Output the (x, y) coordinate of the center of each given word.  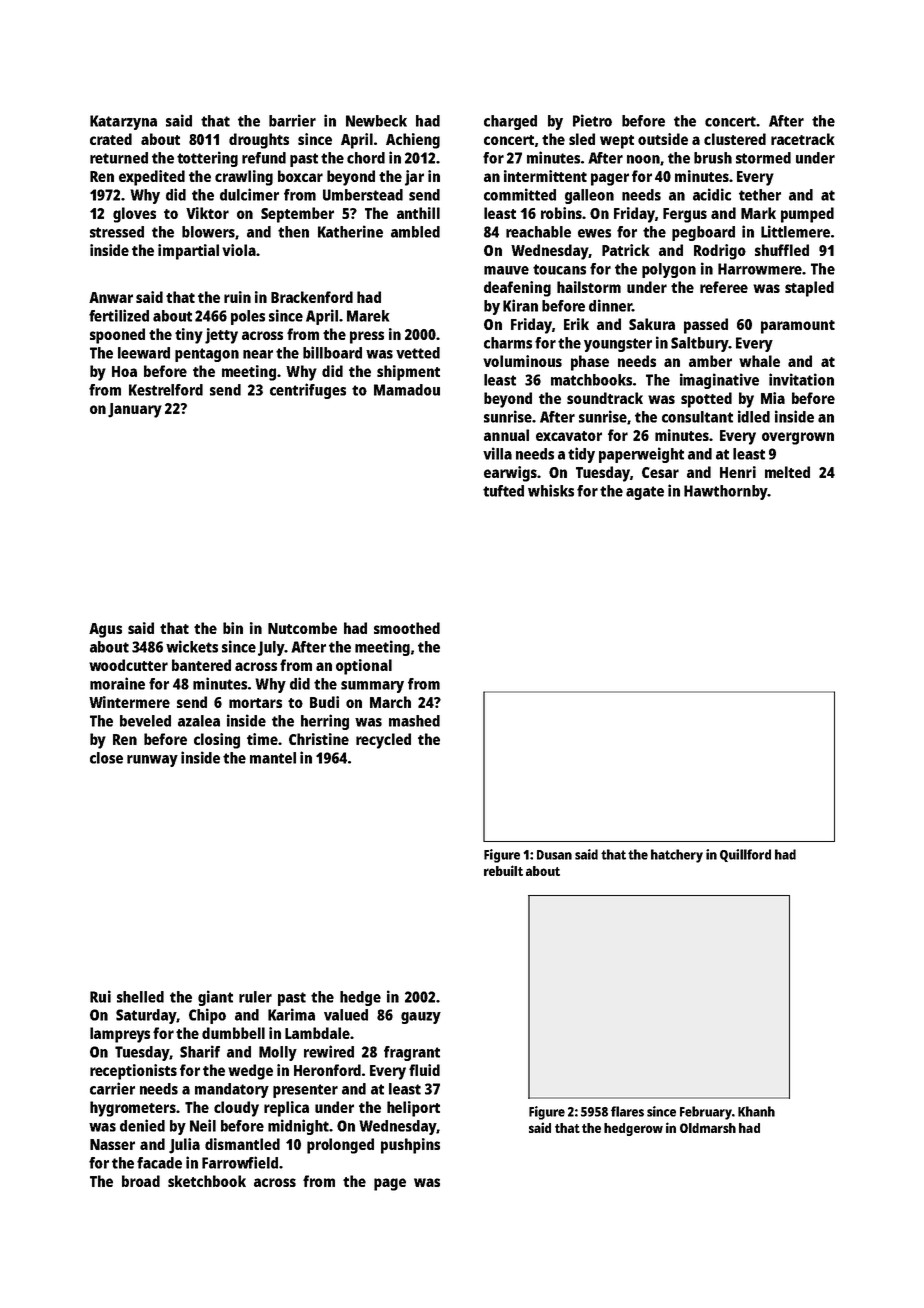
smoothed (407, 628)
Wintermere (129, 702)
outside (663, 139)
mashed (414, 721)
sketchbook (207, 1181)
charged (510, 122)
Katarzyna (123, 122)
